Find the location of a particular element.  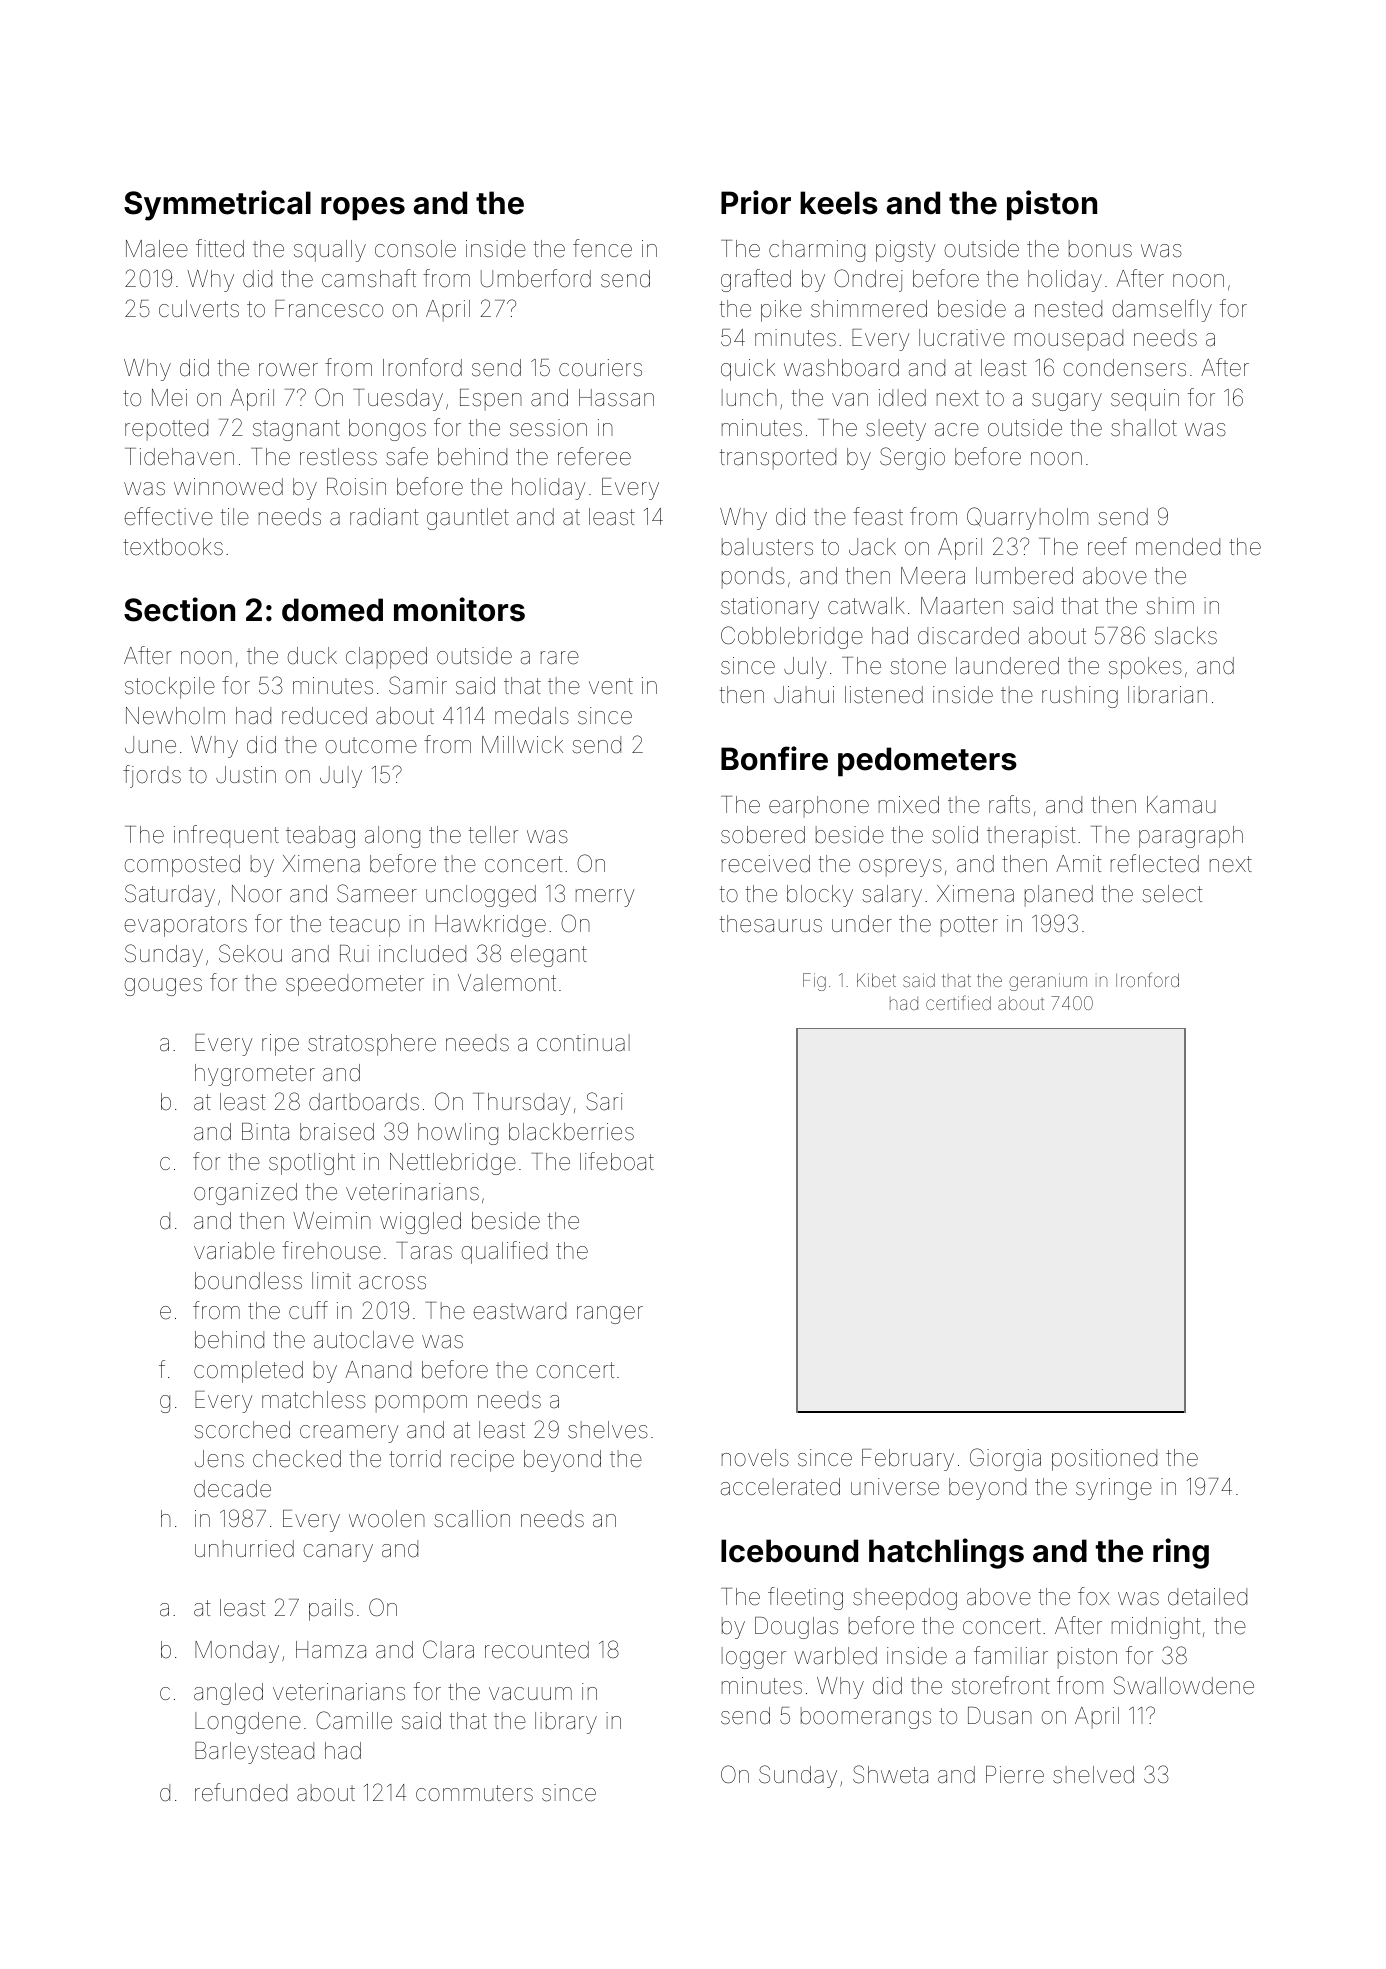

Bonfire is located at coordinates (774, 758).
